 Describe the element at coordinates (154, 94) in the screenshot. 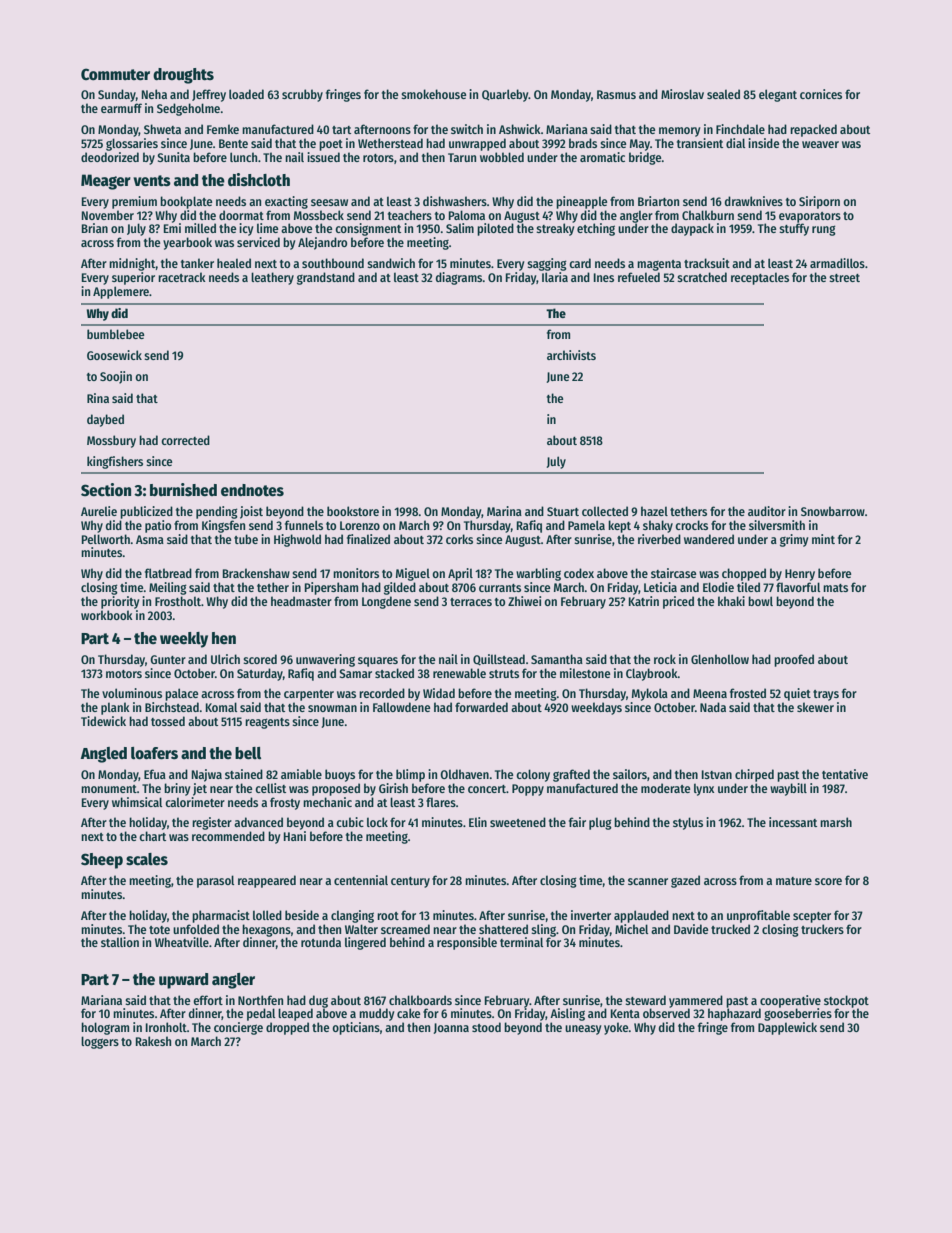

I see `Neha` at that location.
